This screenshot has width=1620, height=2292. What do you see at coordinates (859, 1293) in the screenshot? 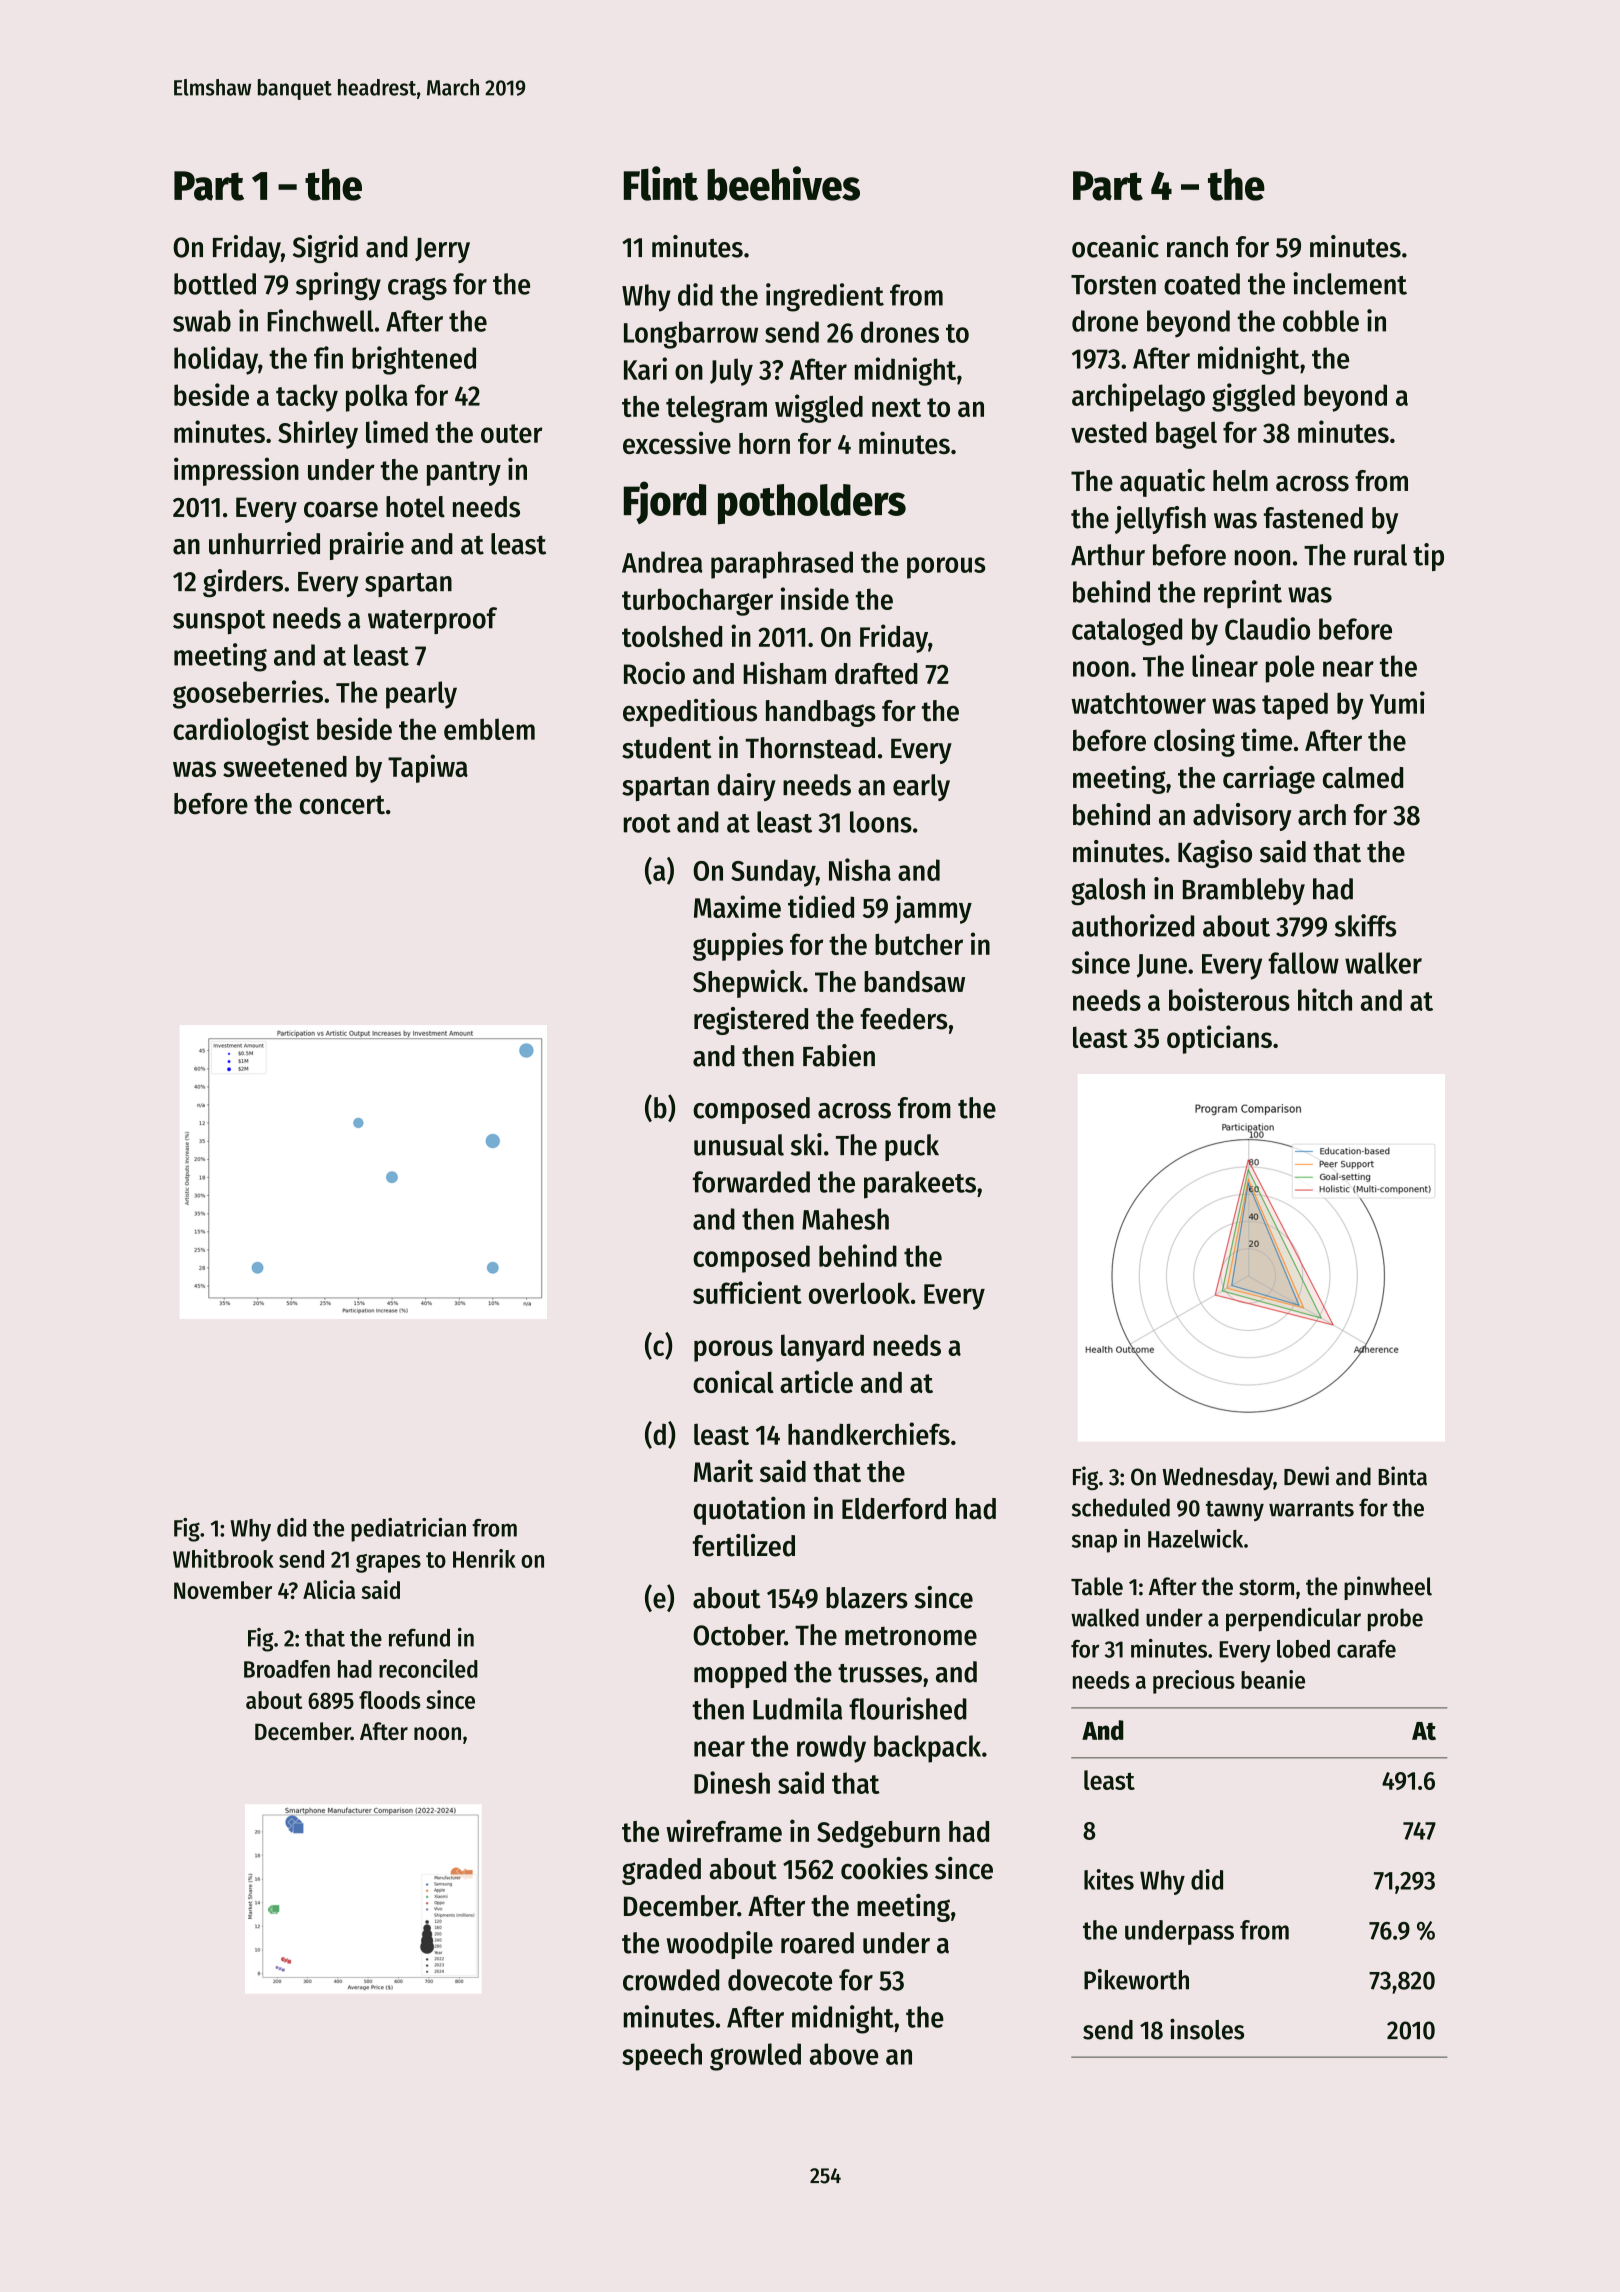
I see `overlook` at bounding box center [859, 1293].
